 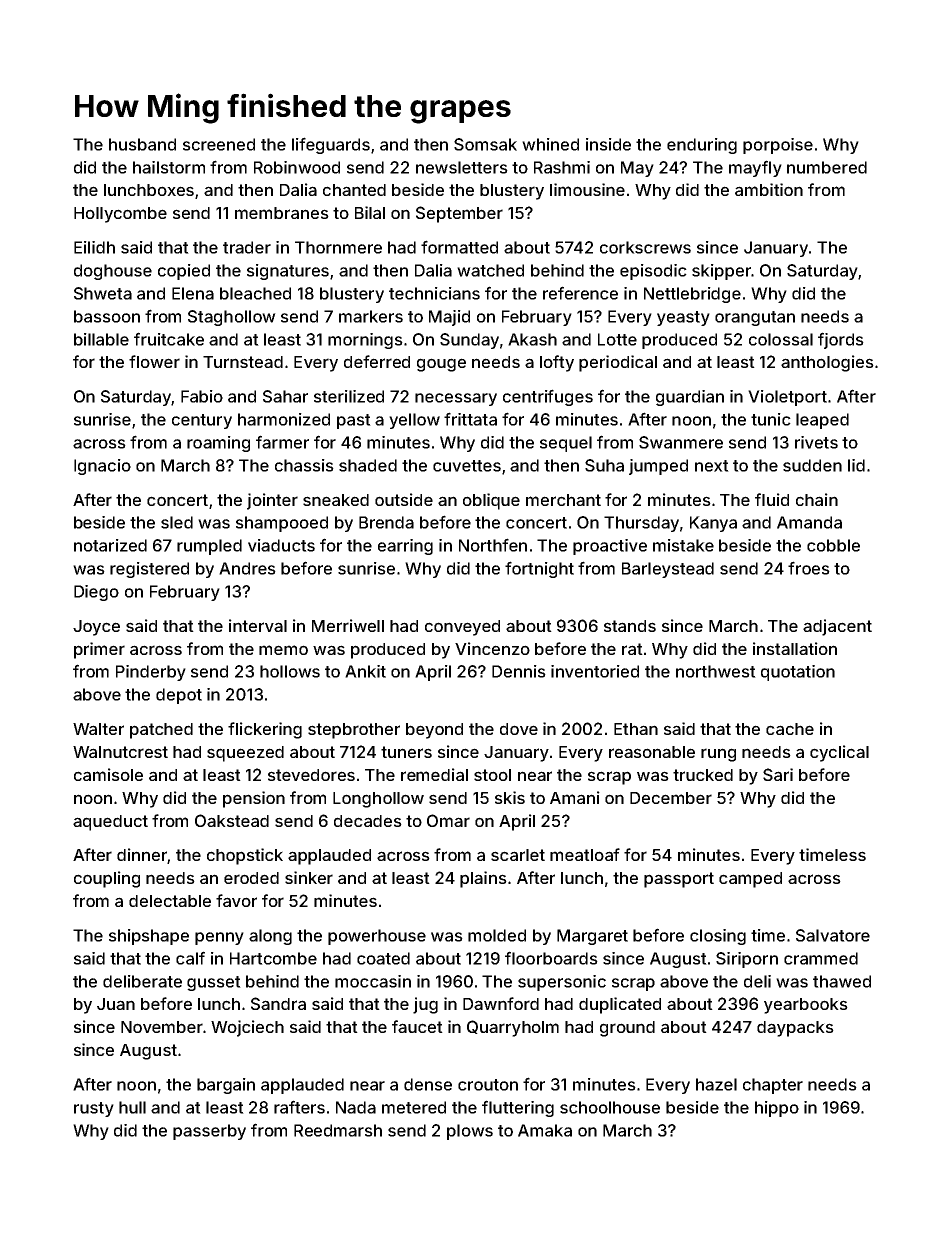 What do you see at coordinates (142, 854) in the page?
I see `dinner` at bounding box center [142, 854].
